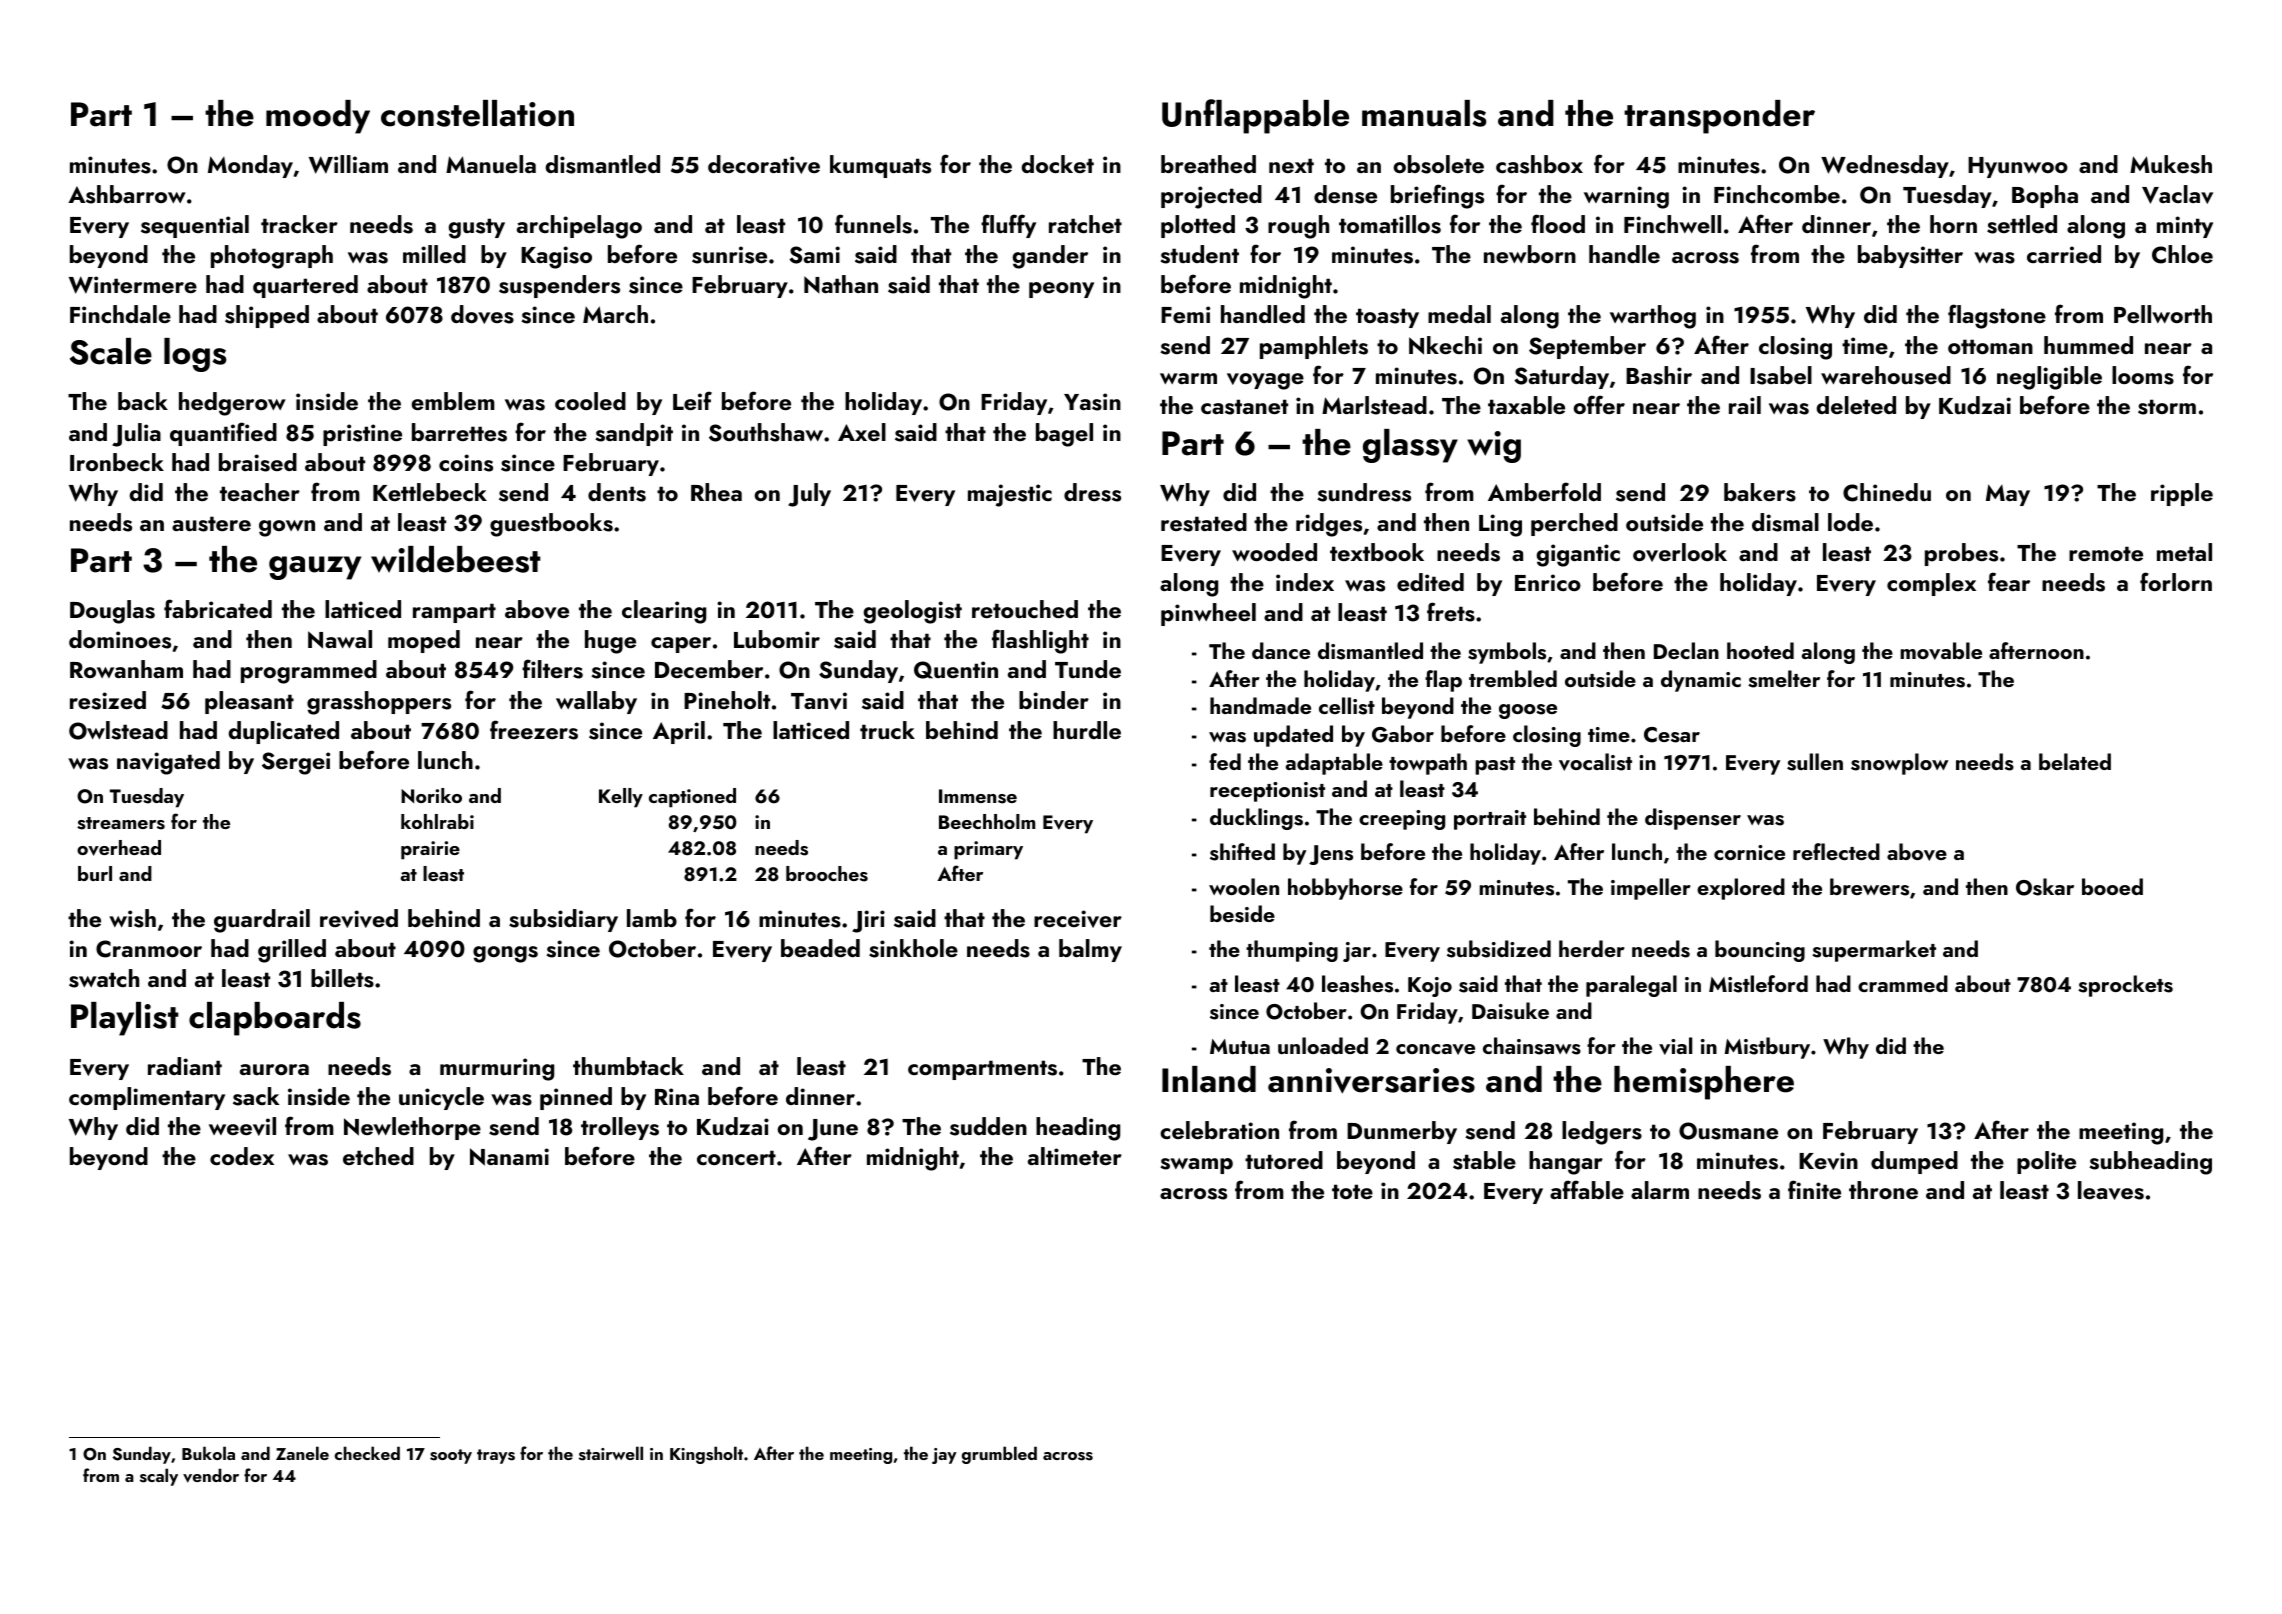  I want to click on storm, so click(2167, 407).
